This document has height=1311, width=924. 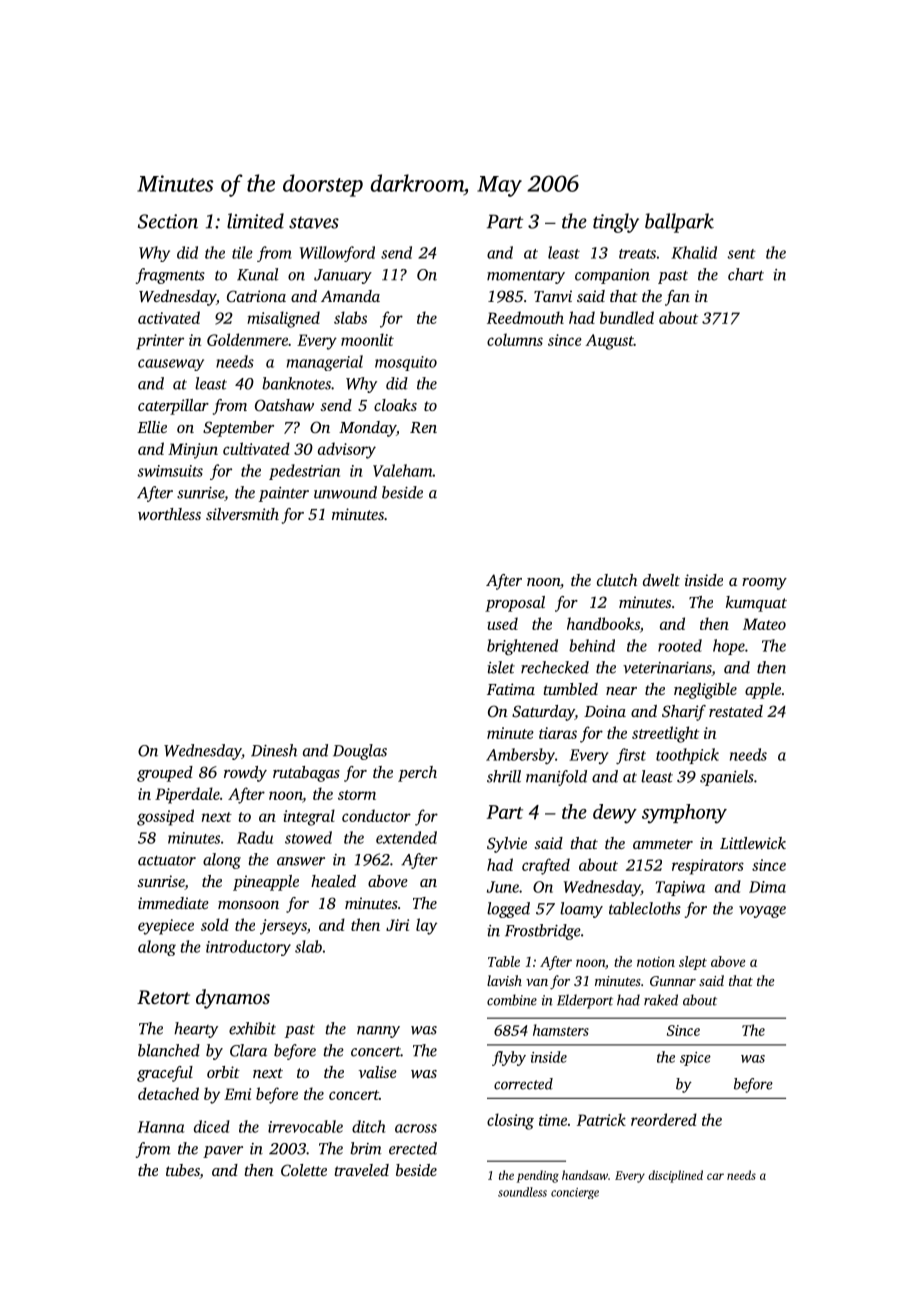 What do you see at coordinates (605, 711) in the document?
I see `Doina` at bounding box center [605, 711].
